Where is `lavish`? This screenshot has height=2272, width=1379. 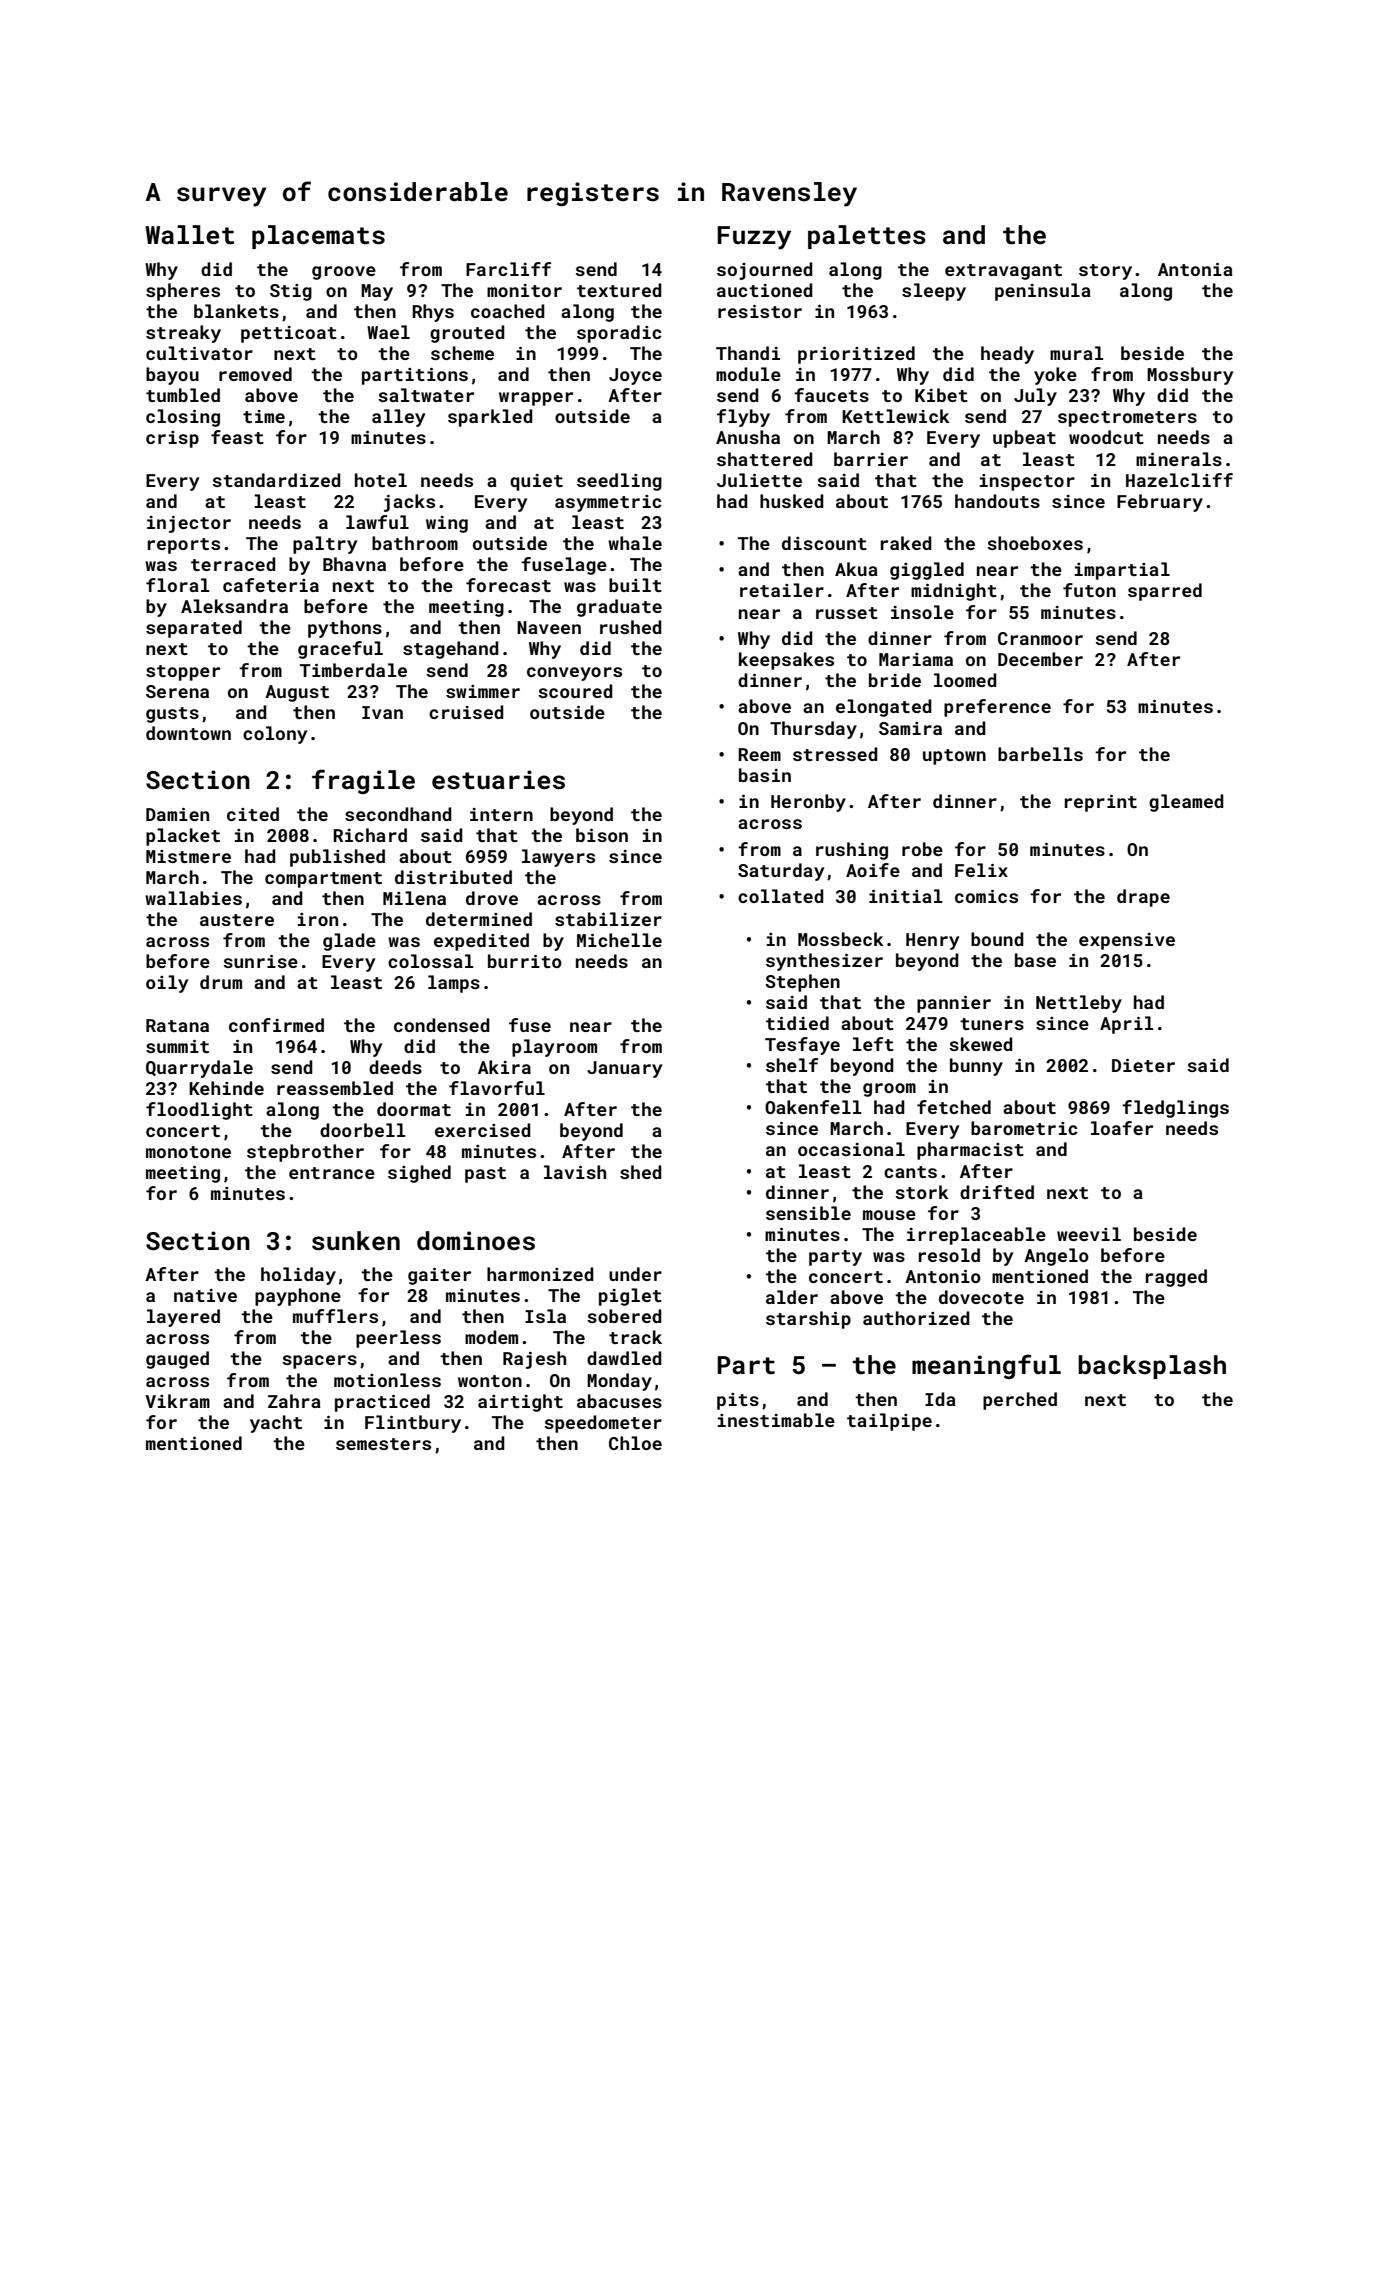 lavish is located at coordinates (575, 1172).
